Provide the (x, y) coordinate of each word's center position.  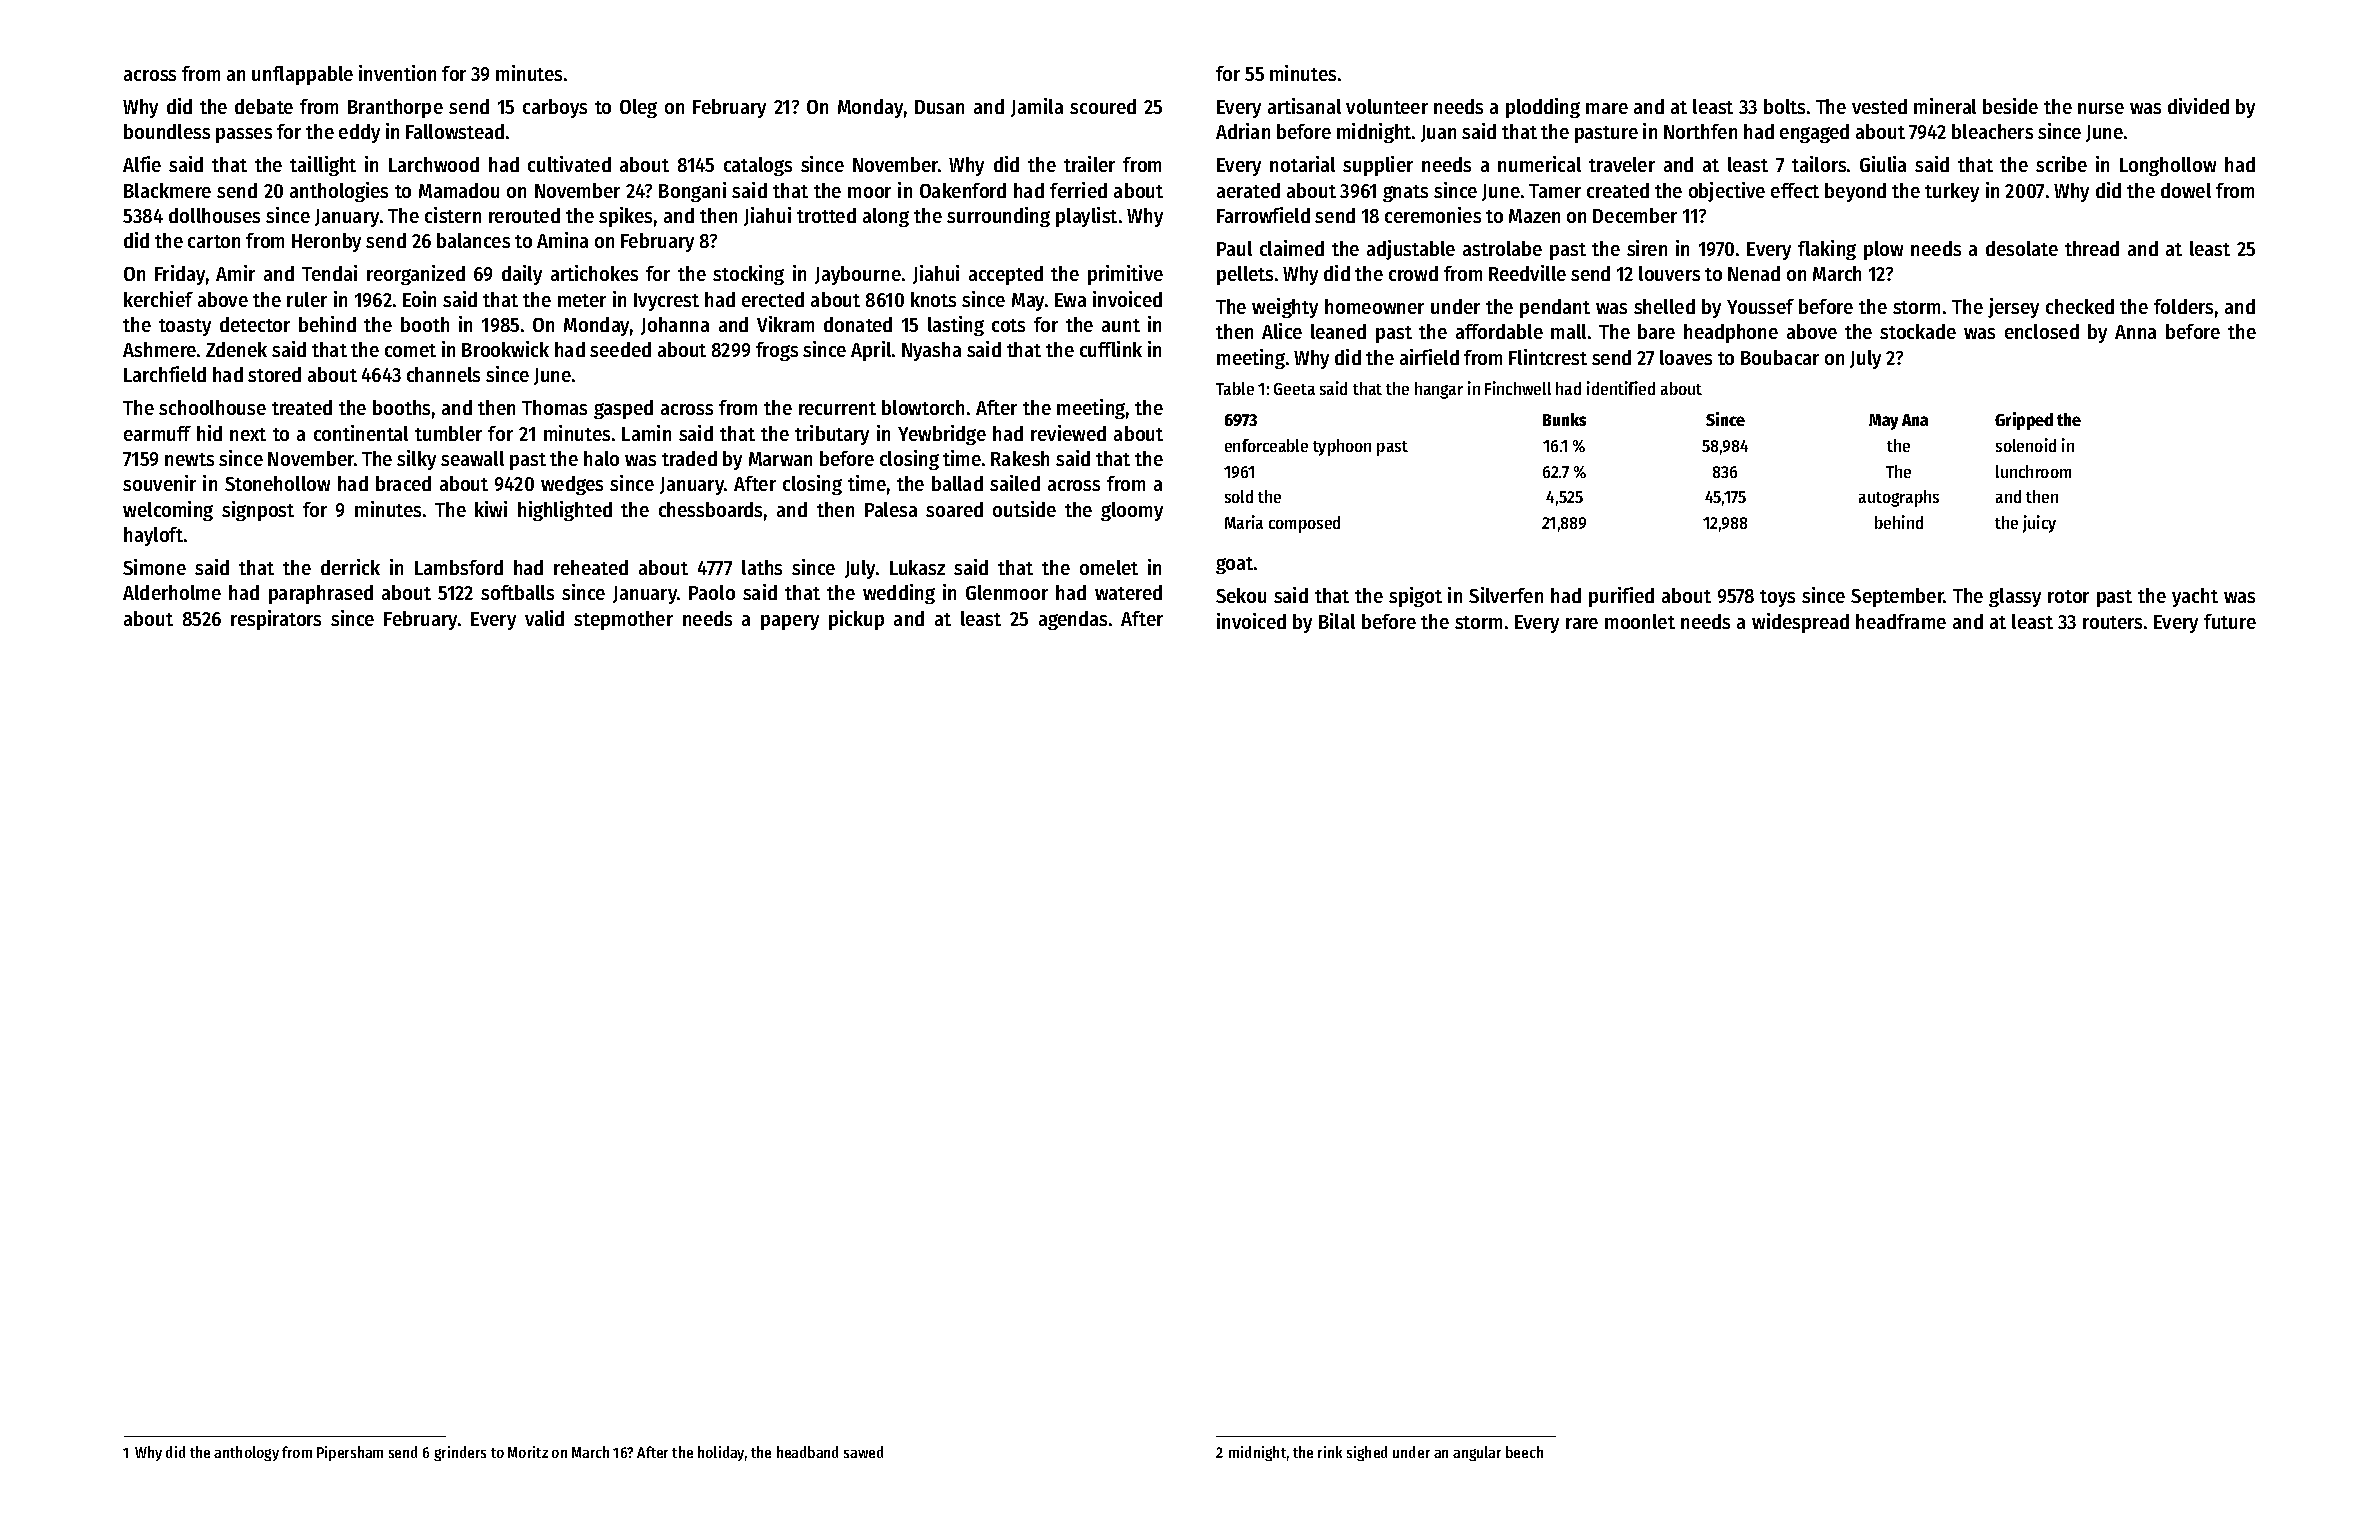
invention (397, 73)
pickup (856, 620)
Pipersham (350, 1453)
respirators (276, 620)
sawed (863, 1452)
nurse (2101, 108)
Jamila (1037, 107)
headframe (1901, 621)
